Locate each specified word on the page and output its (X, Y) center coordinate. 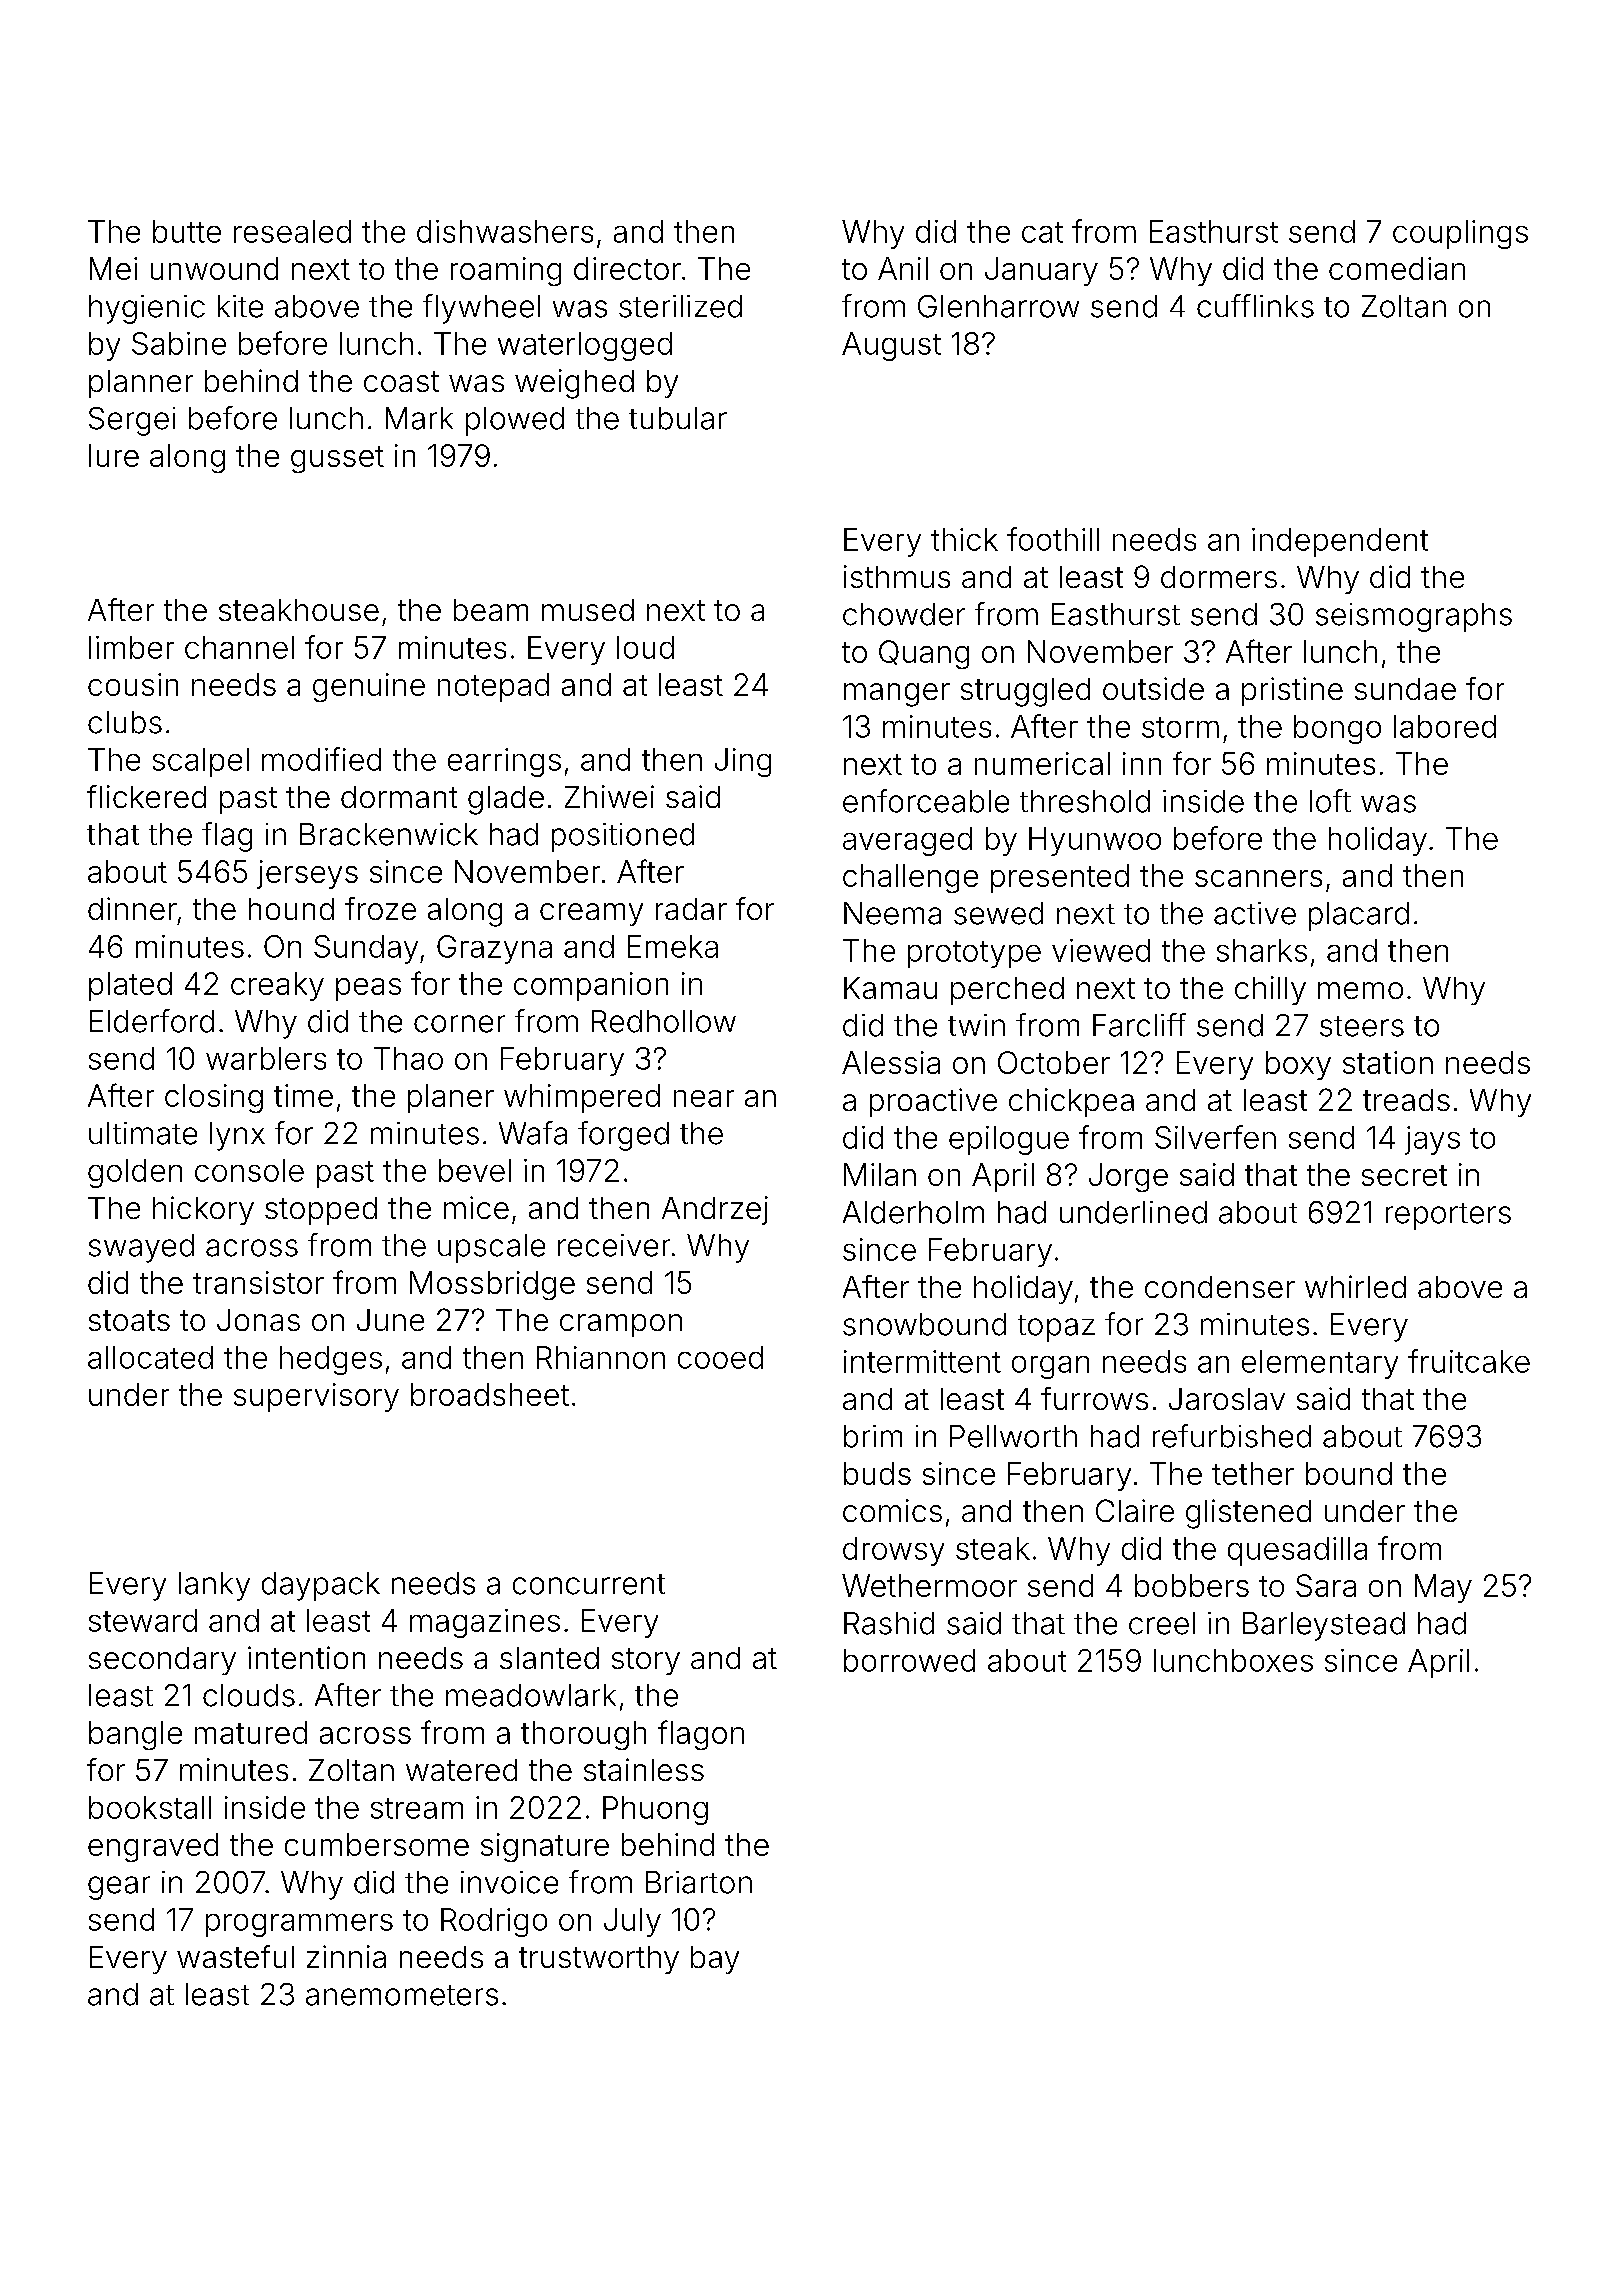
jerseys (307, 874)
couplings (1460, 234)
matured (251, 1732)
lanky (214, 1586)
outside (1153, 688)
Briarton (699, 1882)
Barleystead (1324, 1626)
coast (401, 381)
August (891, 346)
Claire (1135, 1510)
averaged (907, 841)
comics (892, 1510)
